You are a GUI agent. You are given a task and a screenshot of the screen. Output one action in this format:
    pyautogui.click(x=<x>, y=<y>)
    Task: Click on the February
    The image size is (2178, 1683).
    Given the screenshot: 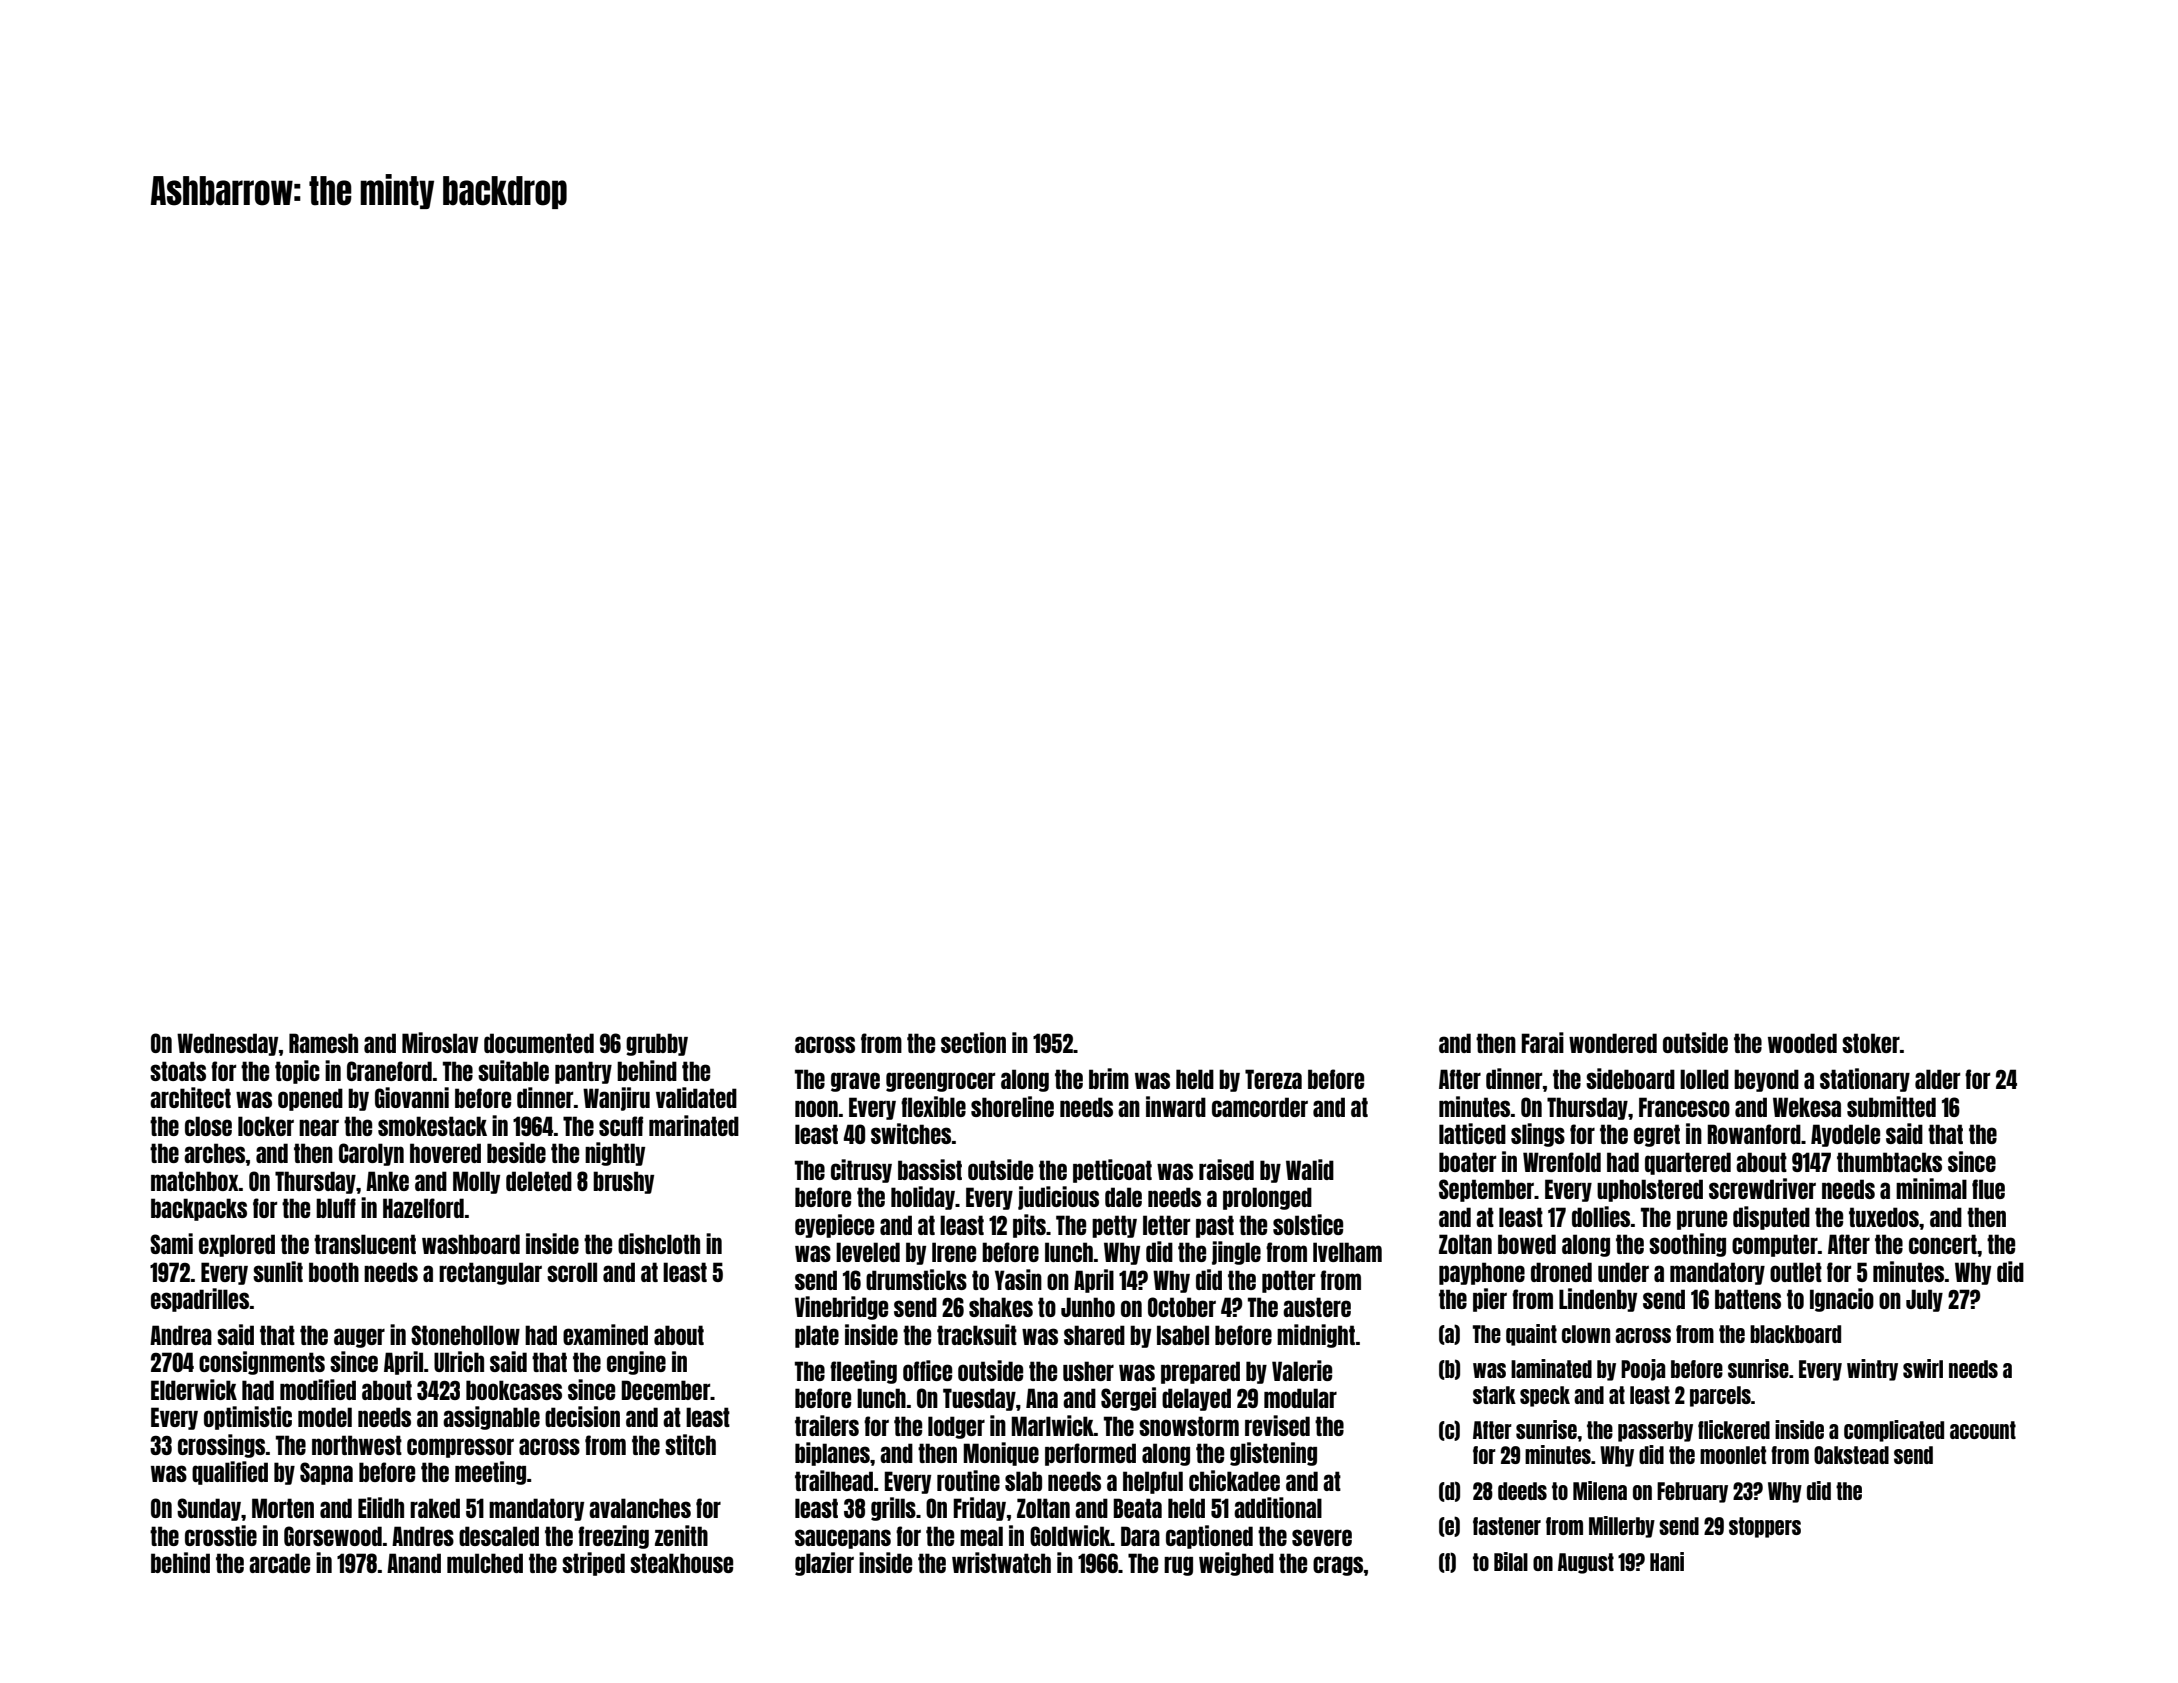 What is the action you would take?
    pyautogui.click(x=1692, y=1492)
